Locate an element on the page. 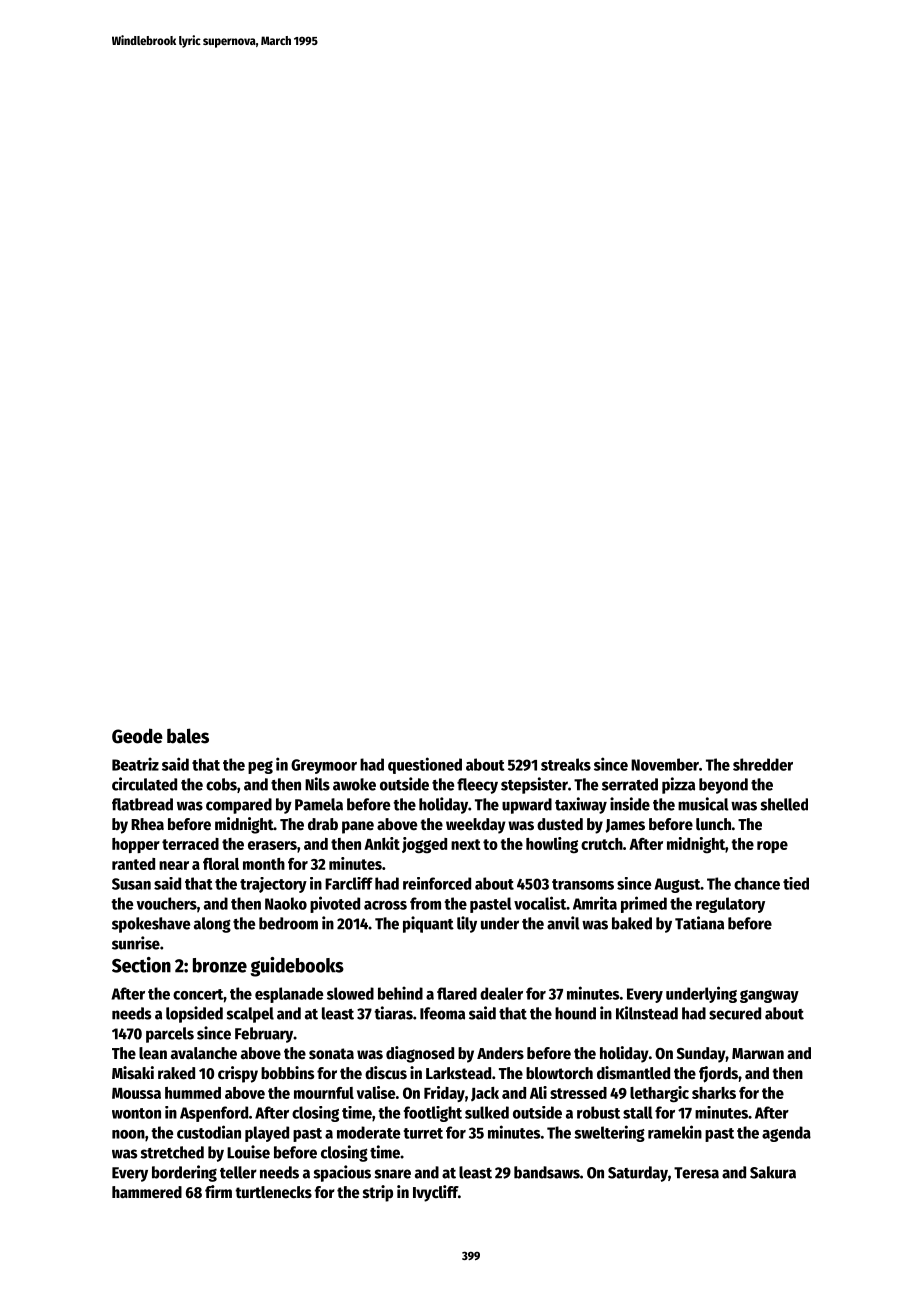 This document has height=1314, width=924. firm is located at coordinates (218, 1191).
